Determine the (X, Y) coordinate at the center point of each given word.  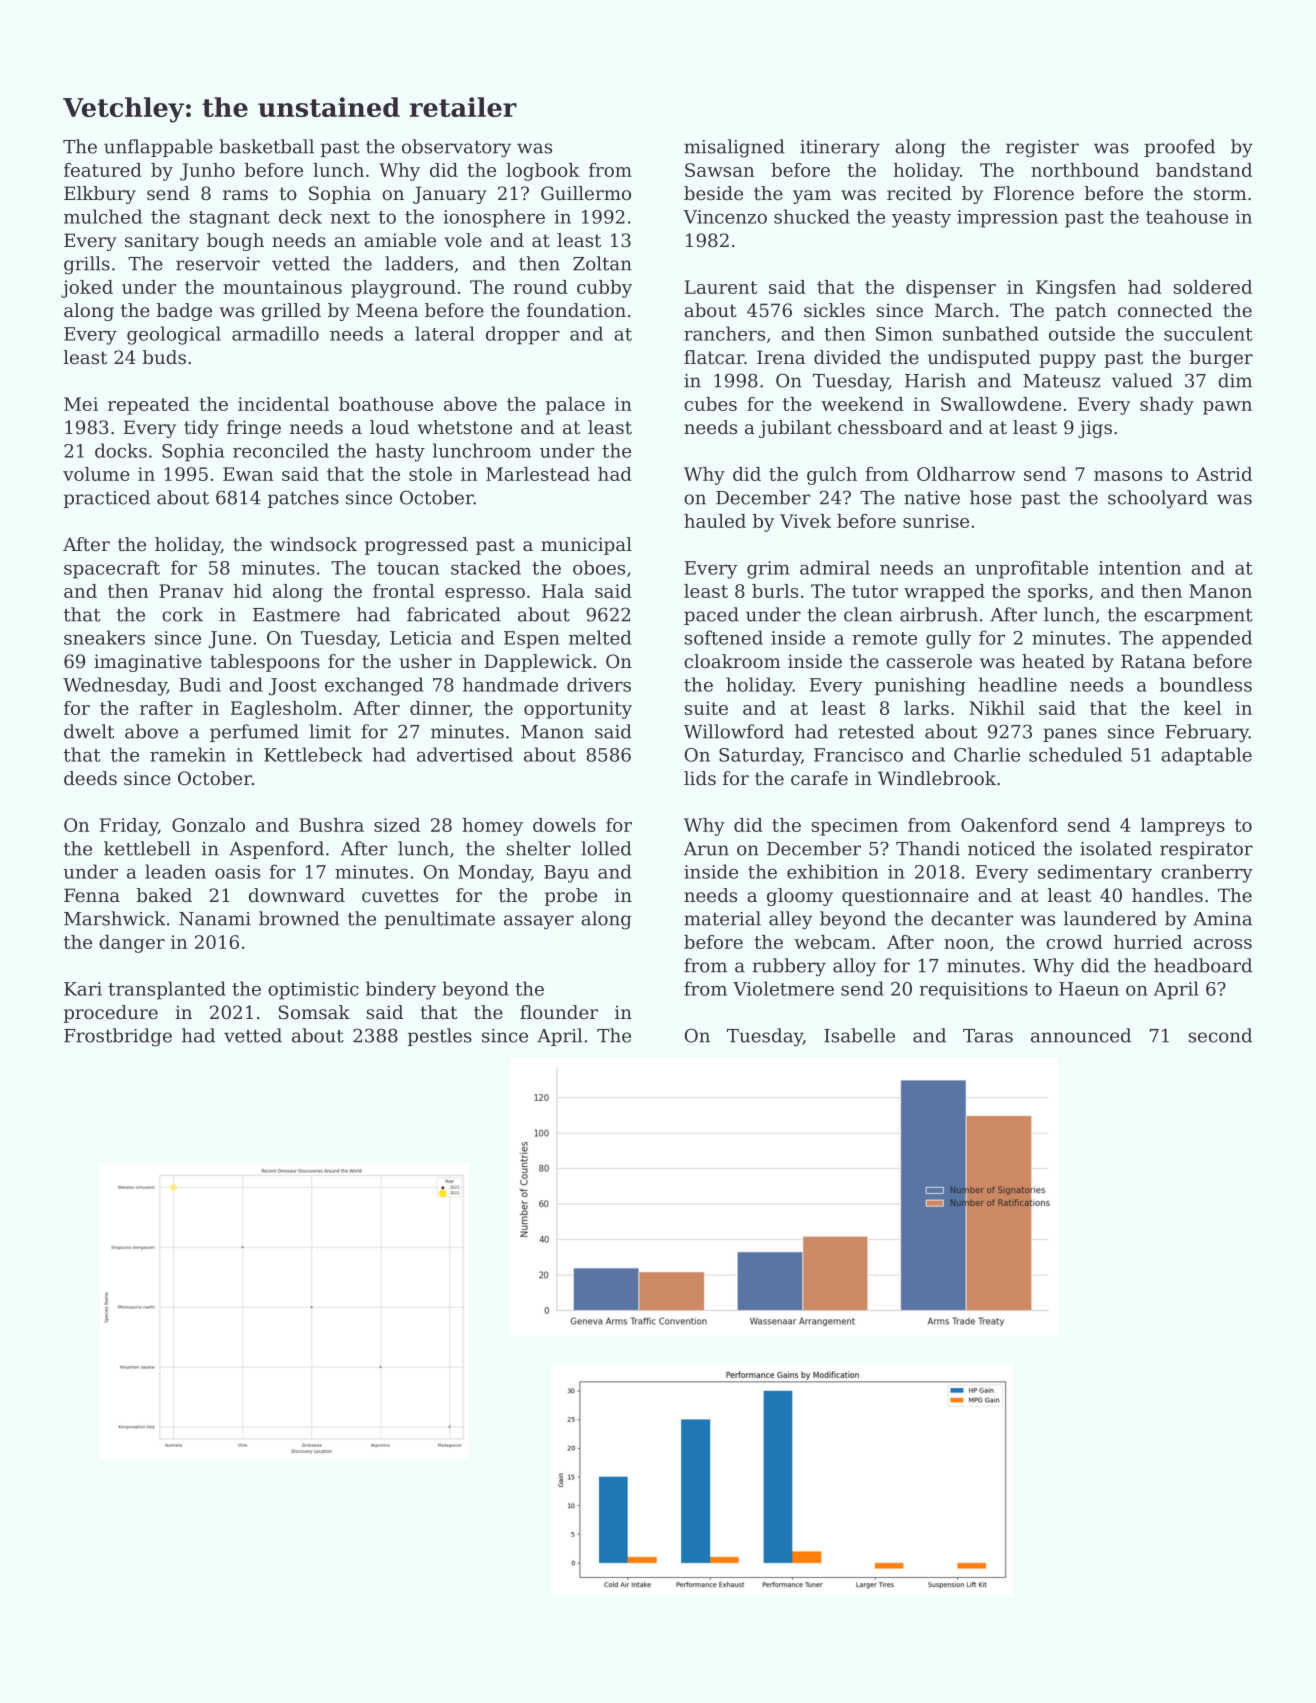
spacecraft (112, 569)
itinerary (840, 149)
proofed (1179, 148)
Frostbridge (118, 1037)
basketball (266, 146)
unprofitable (1031, 569)
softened (724, 637)
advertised (465, 754)
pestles (440, 1037)
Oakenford (1009, 825)
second (1220, 1035)
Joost (293, 687)
